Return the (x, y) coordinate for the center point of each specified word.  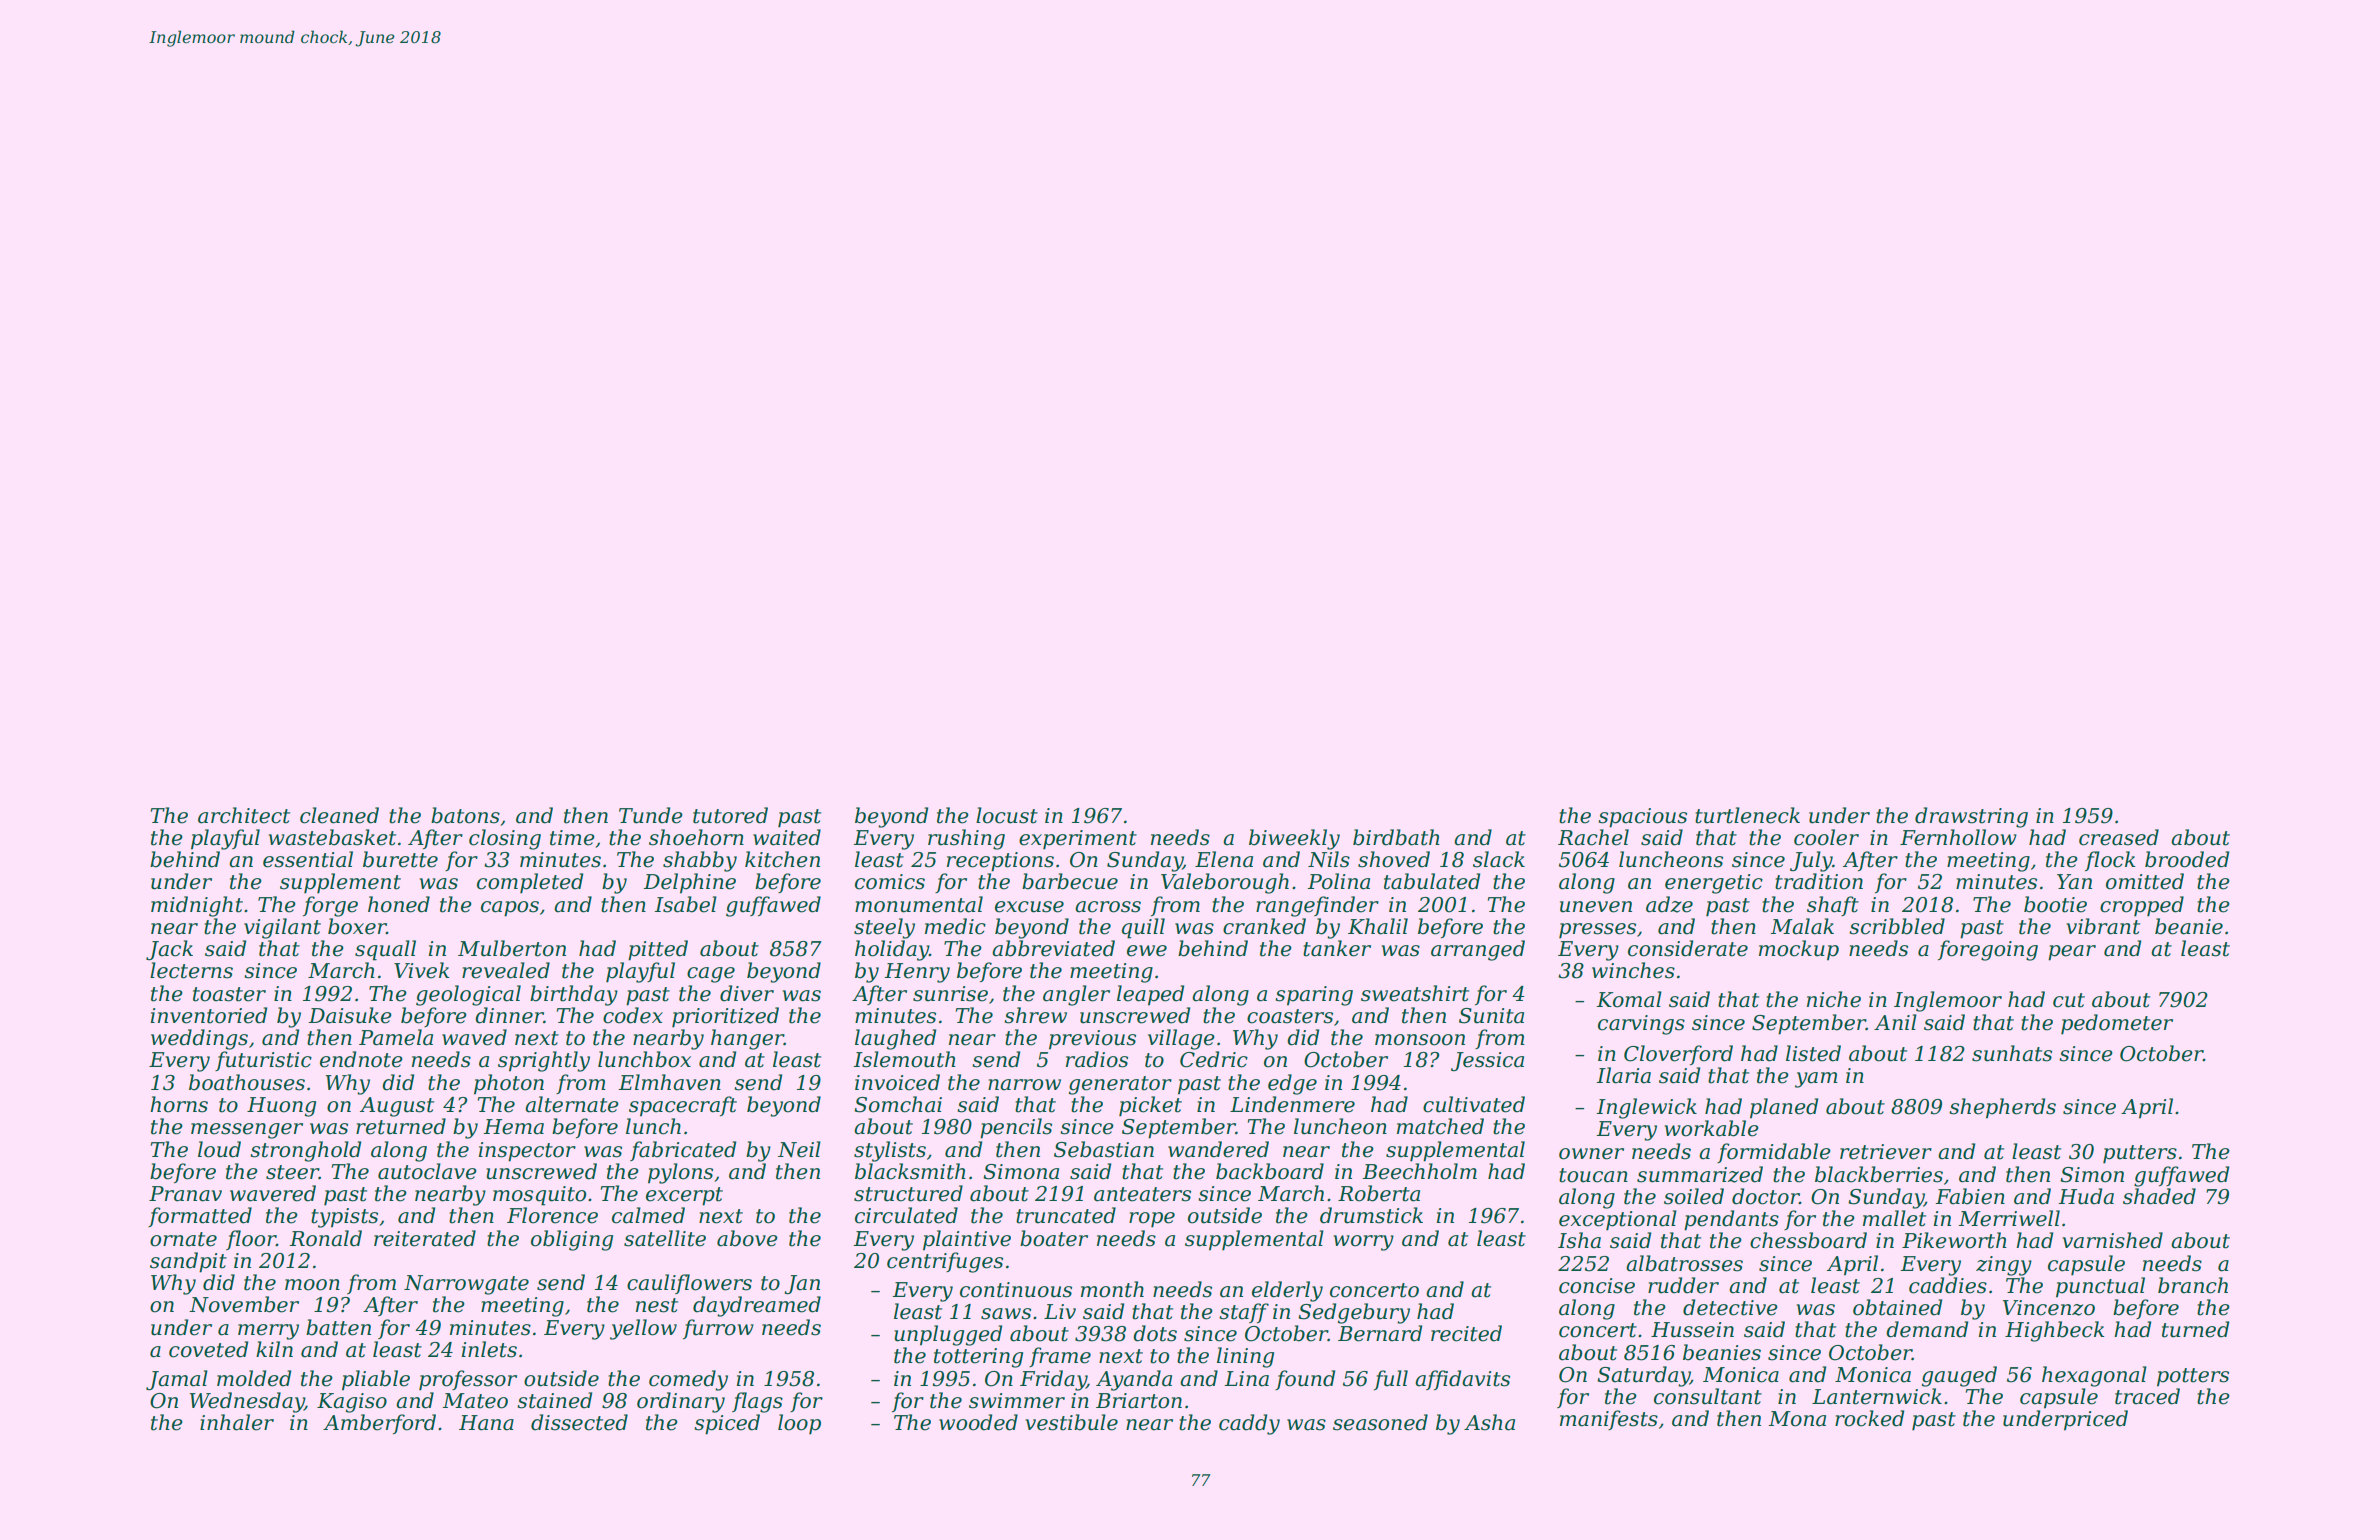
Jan (802, 1285)
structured (908, 1193)
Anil (1895, 1022)
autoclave (427, 1171)
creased (2119, 837)
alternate (572, 1104)
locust (1007, 815)
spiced (727, 1424)
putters (2140, 1154)
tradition (1819, 881)
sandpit (188, 1262)
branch (2193, 1285)
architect (244, 815)
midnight (197, 906)
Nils (1329, 859)
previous (1092, 1040)
